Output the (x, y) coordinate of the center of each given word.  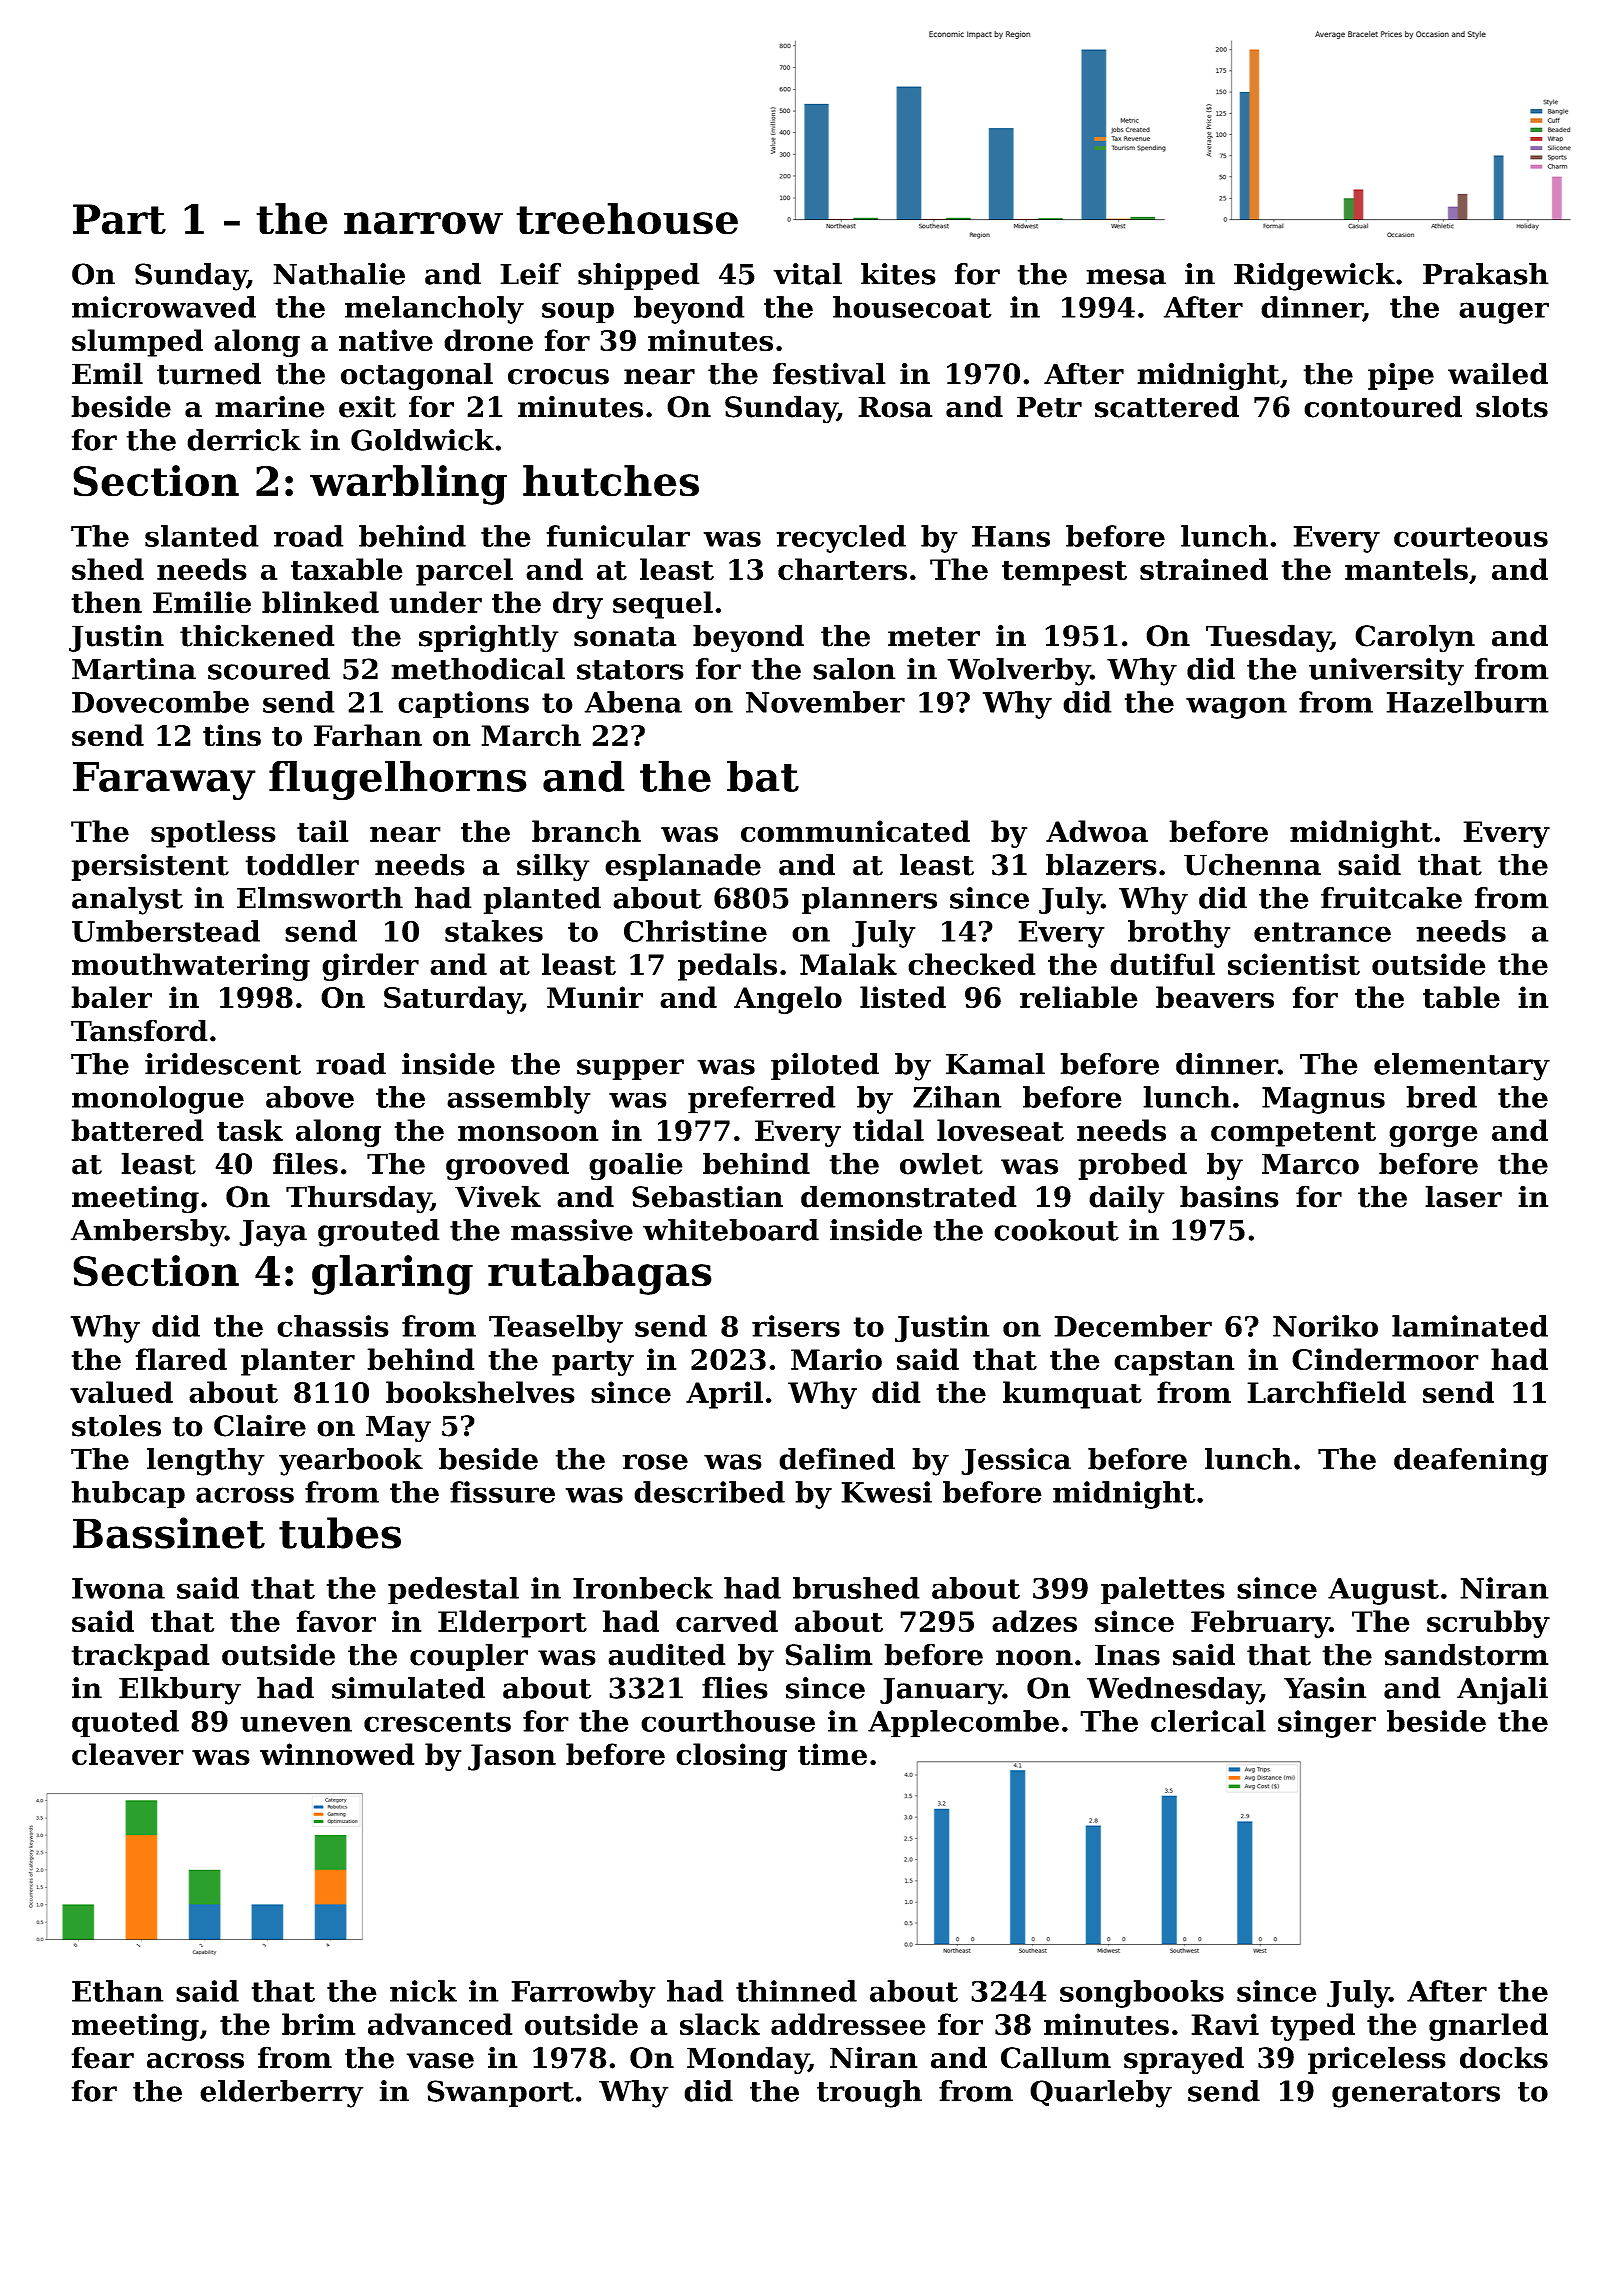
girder (370, 967)
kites (898, 274)
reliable (1079, 997)
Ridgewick (1314, 277)
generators (1416, 2095)
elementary (1462, 1067)
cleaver (128, 1754)
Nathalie (339, 274)
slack (720, 2024)
